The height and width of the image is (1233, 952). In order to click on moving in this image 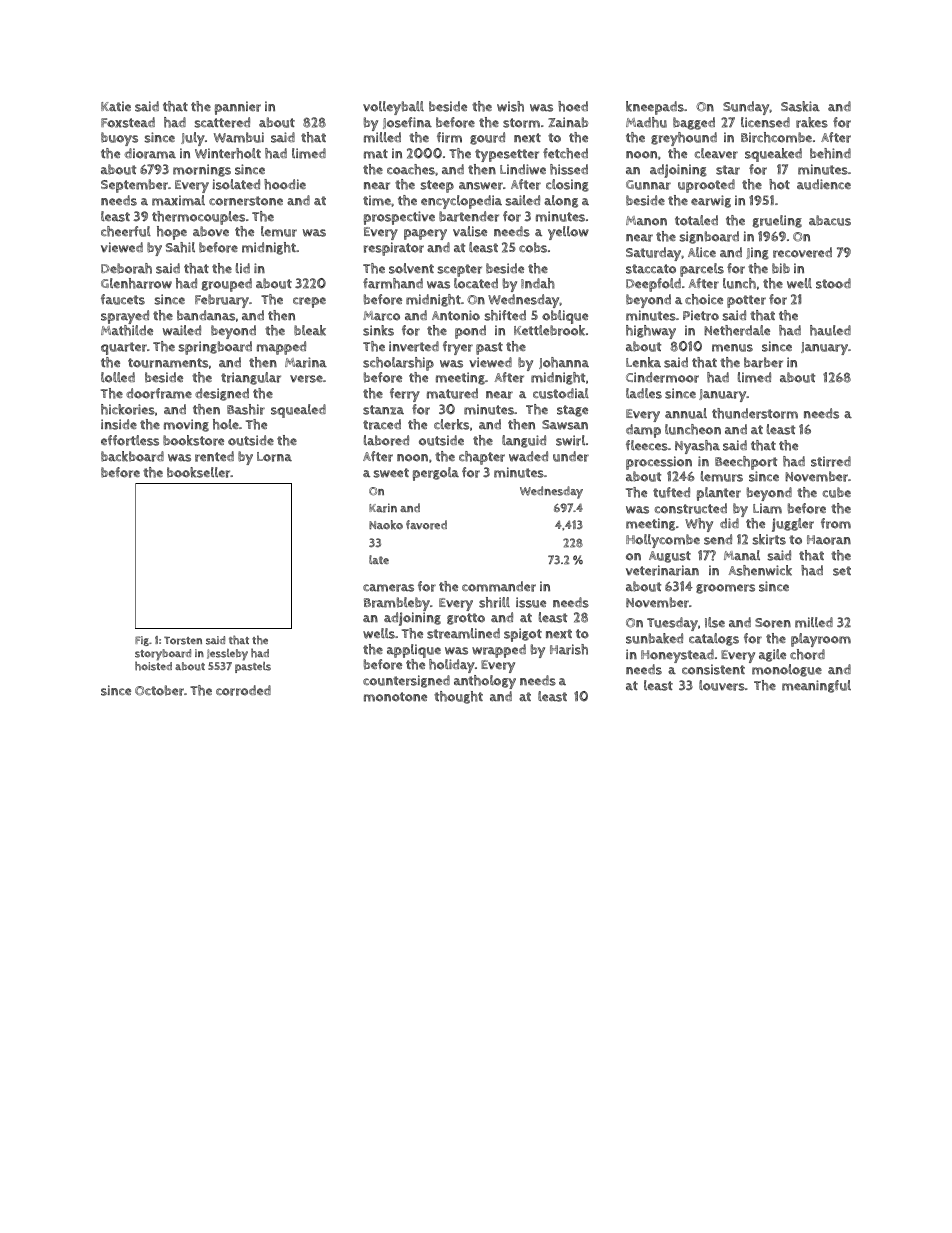, I will do `click(186, 425)`.
